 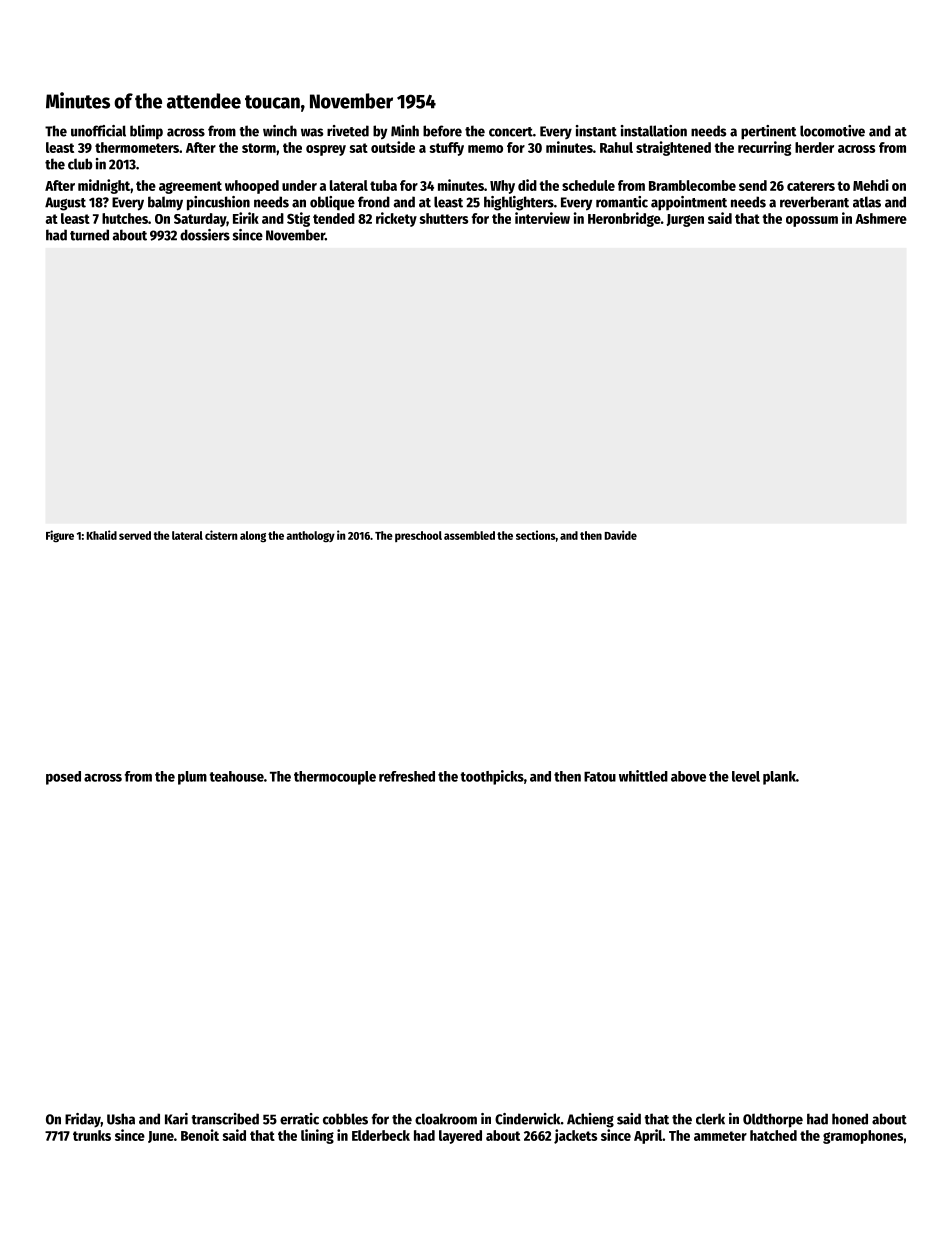 What do you see at coordinates (535, 535) in the document?
I see `sections` at bounding box center [535, 535].
